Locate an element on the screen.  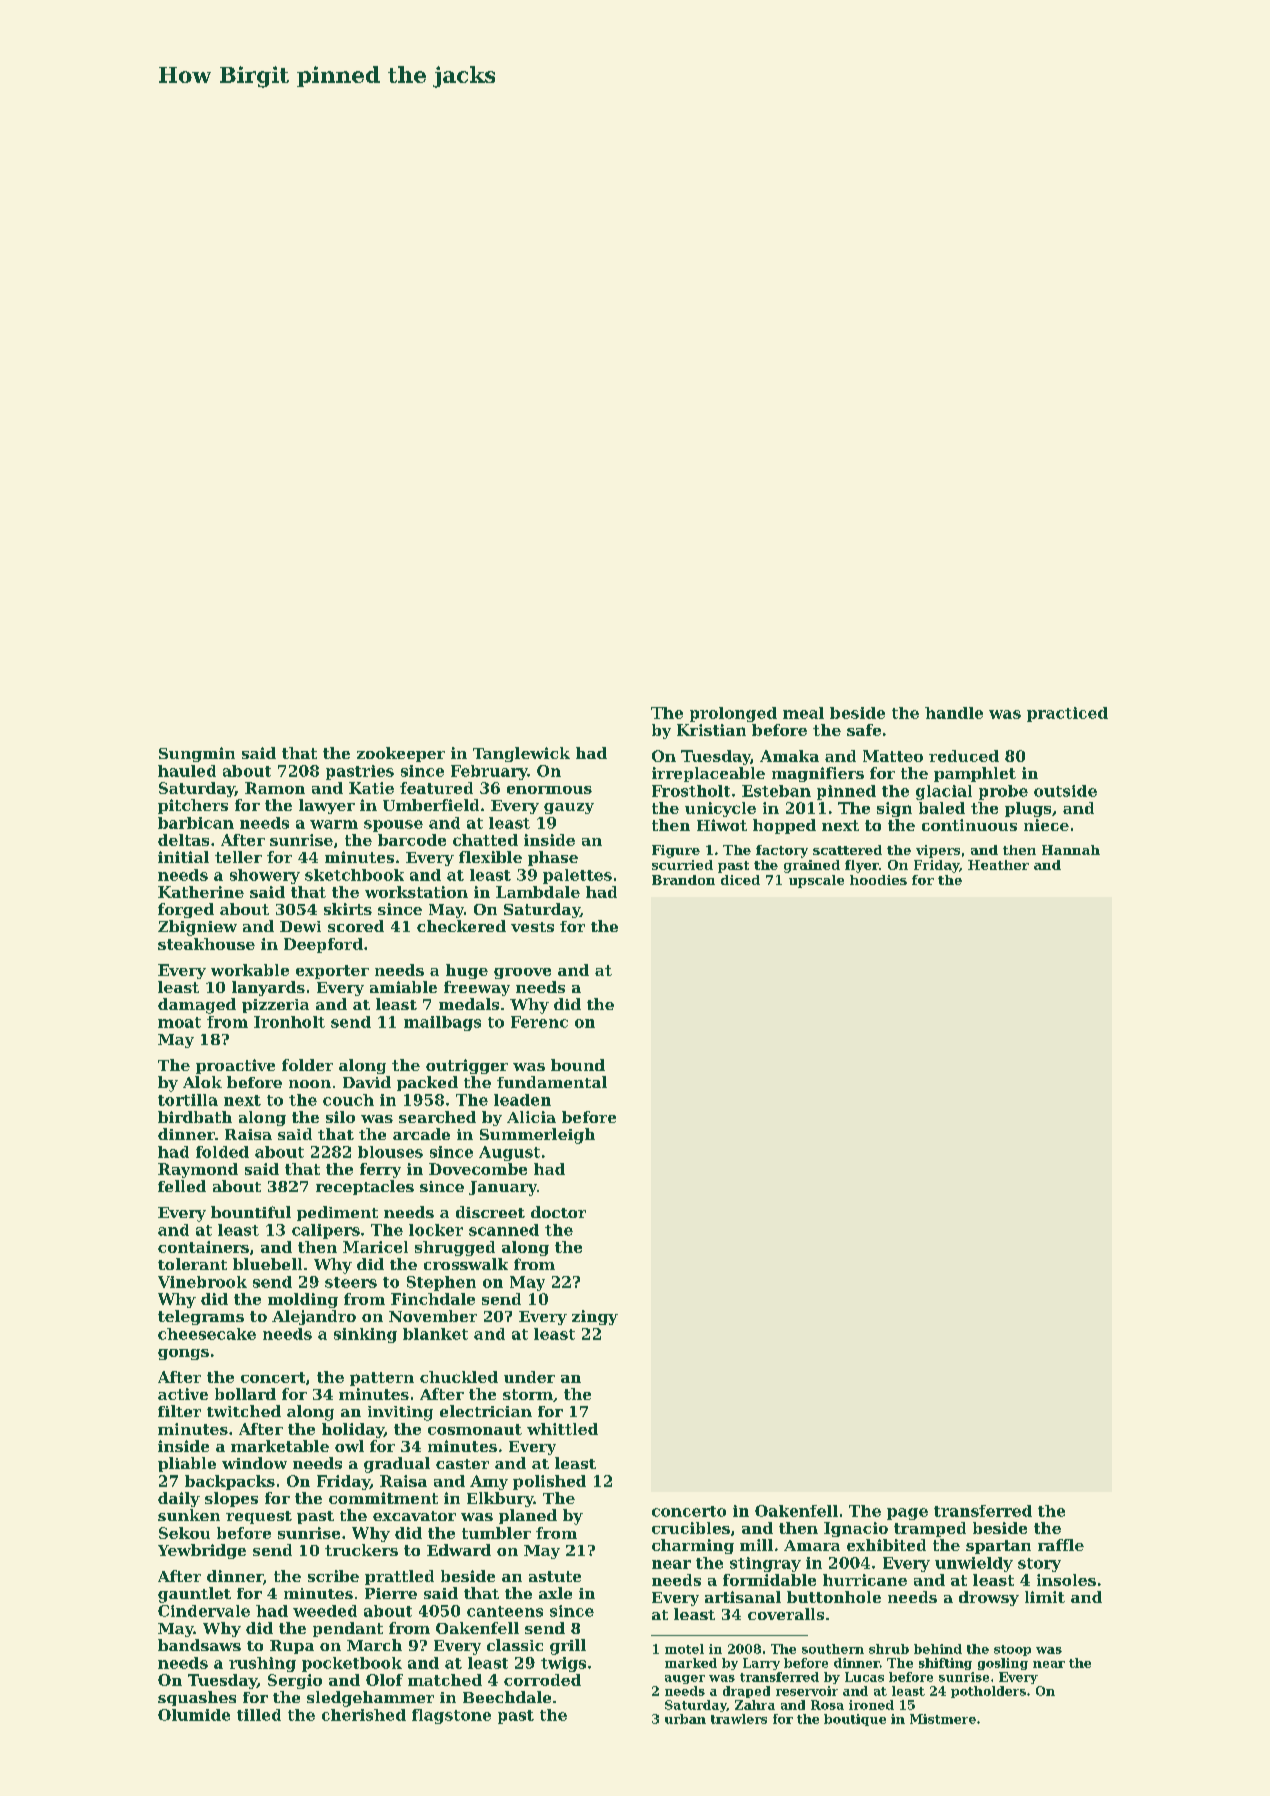
twigs is located at coordinates (563, 1664).
